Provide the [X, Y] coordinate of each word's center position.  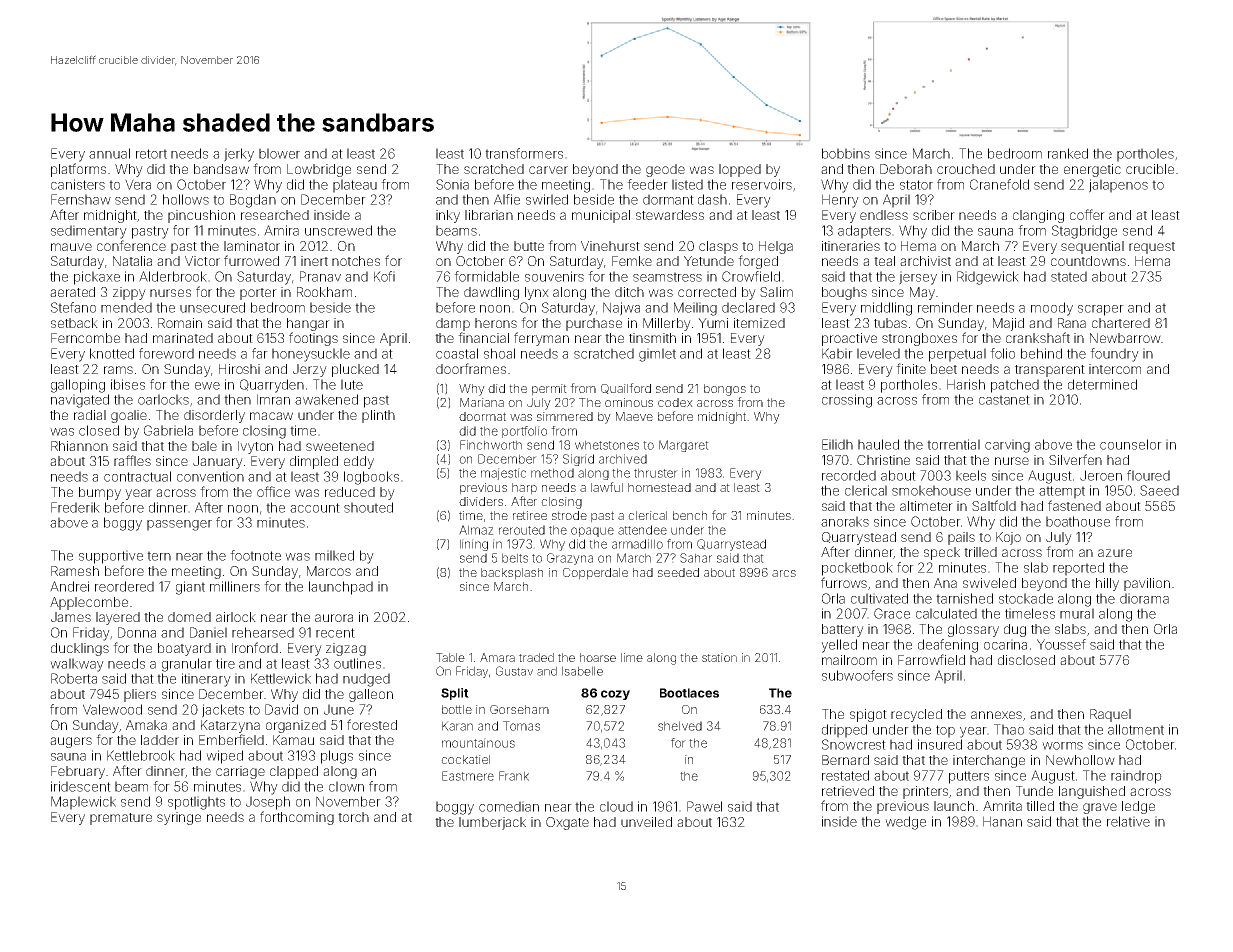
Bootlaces [689, 693]
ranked [1068, 153]
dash [712, 199]
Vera [138, 184]
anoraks [845, 521]
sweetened [340, 446]
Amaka [146, 725]
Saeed [1159, 490]
